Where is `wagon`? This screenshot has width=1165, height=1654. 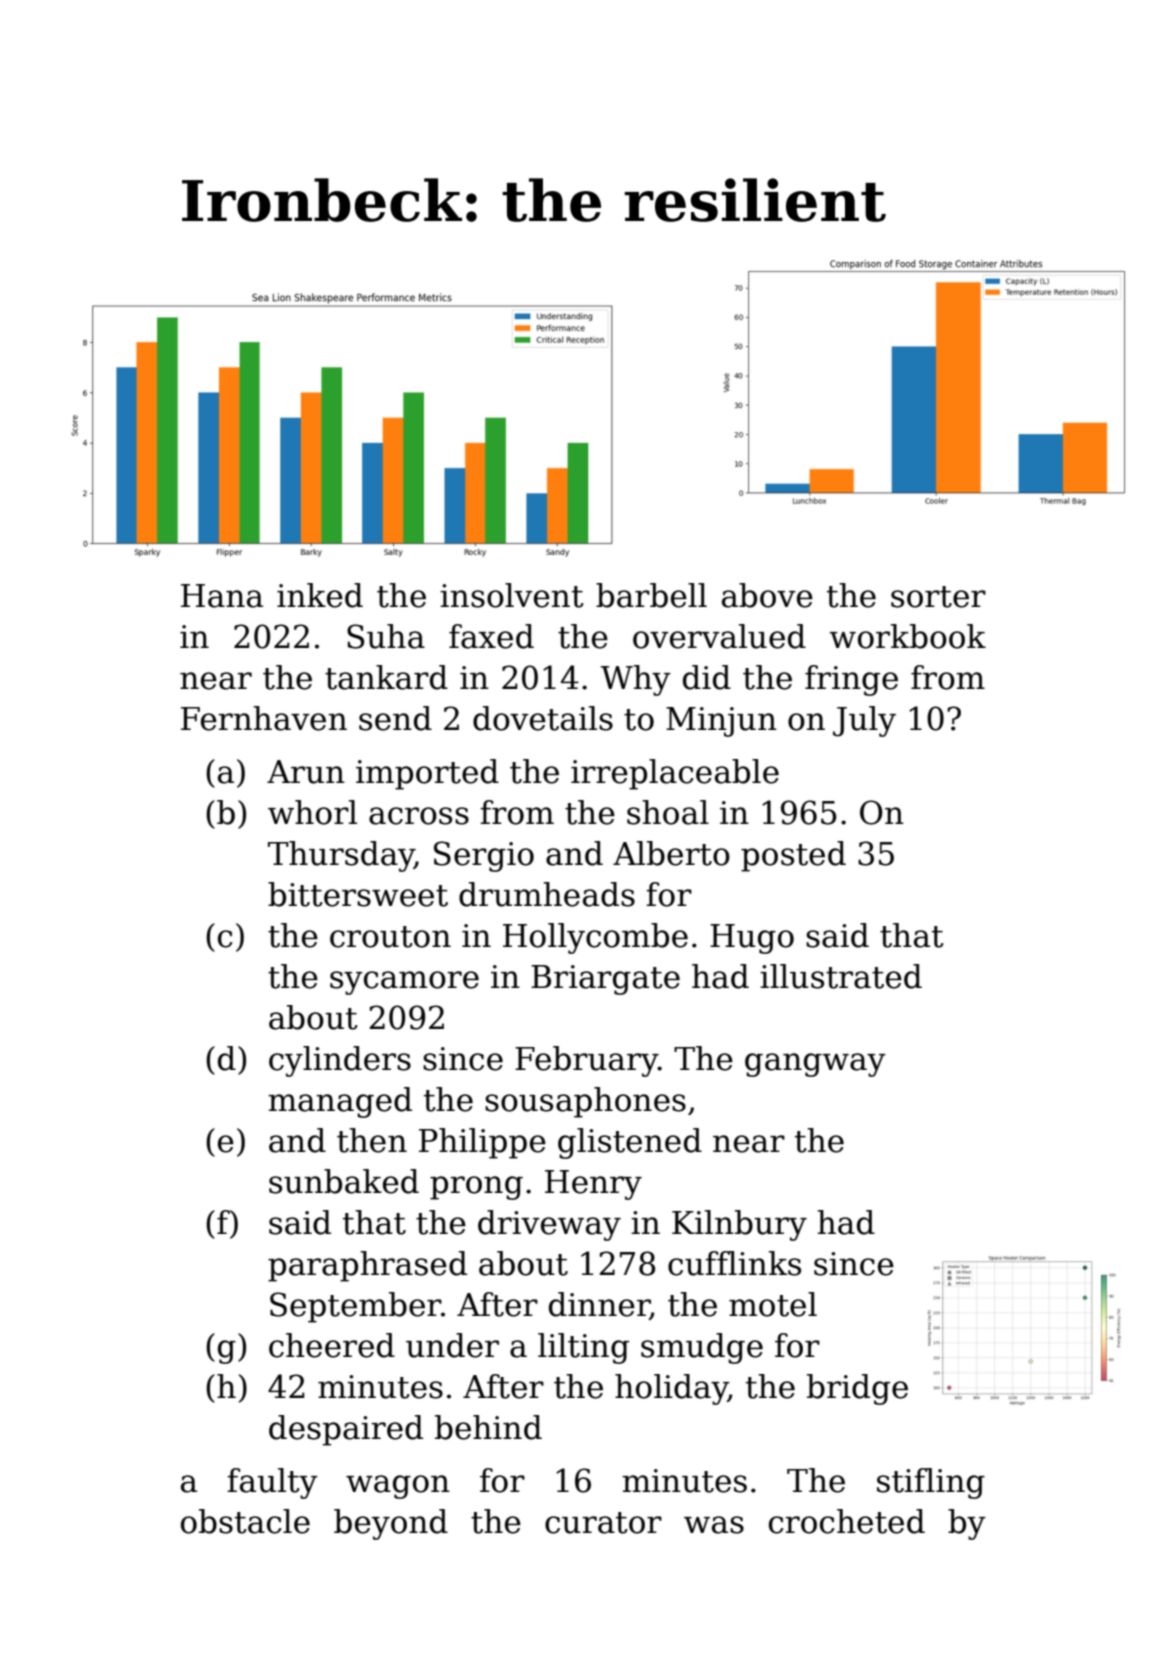
wagon is located at coordinates (398, 1487).
